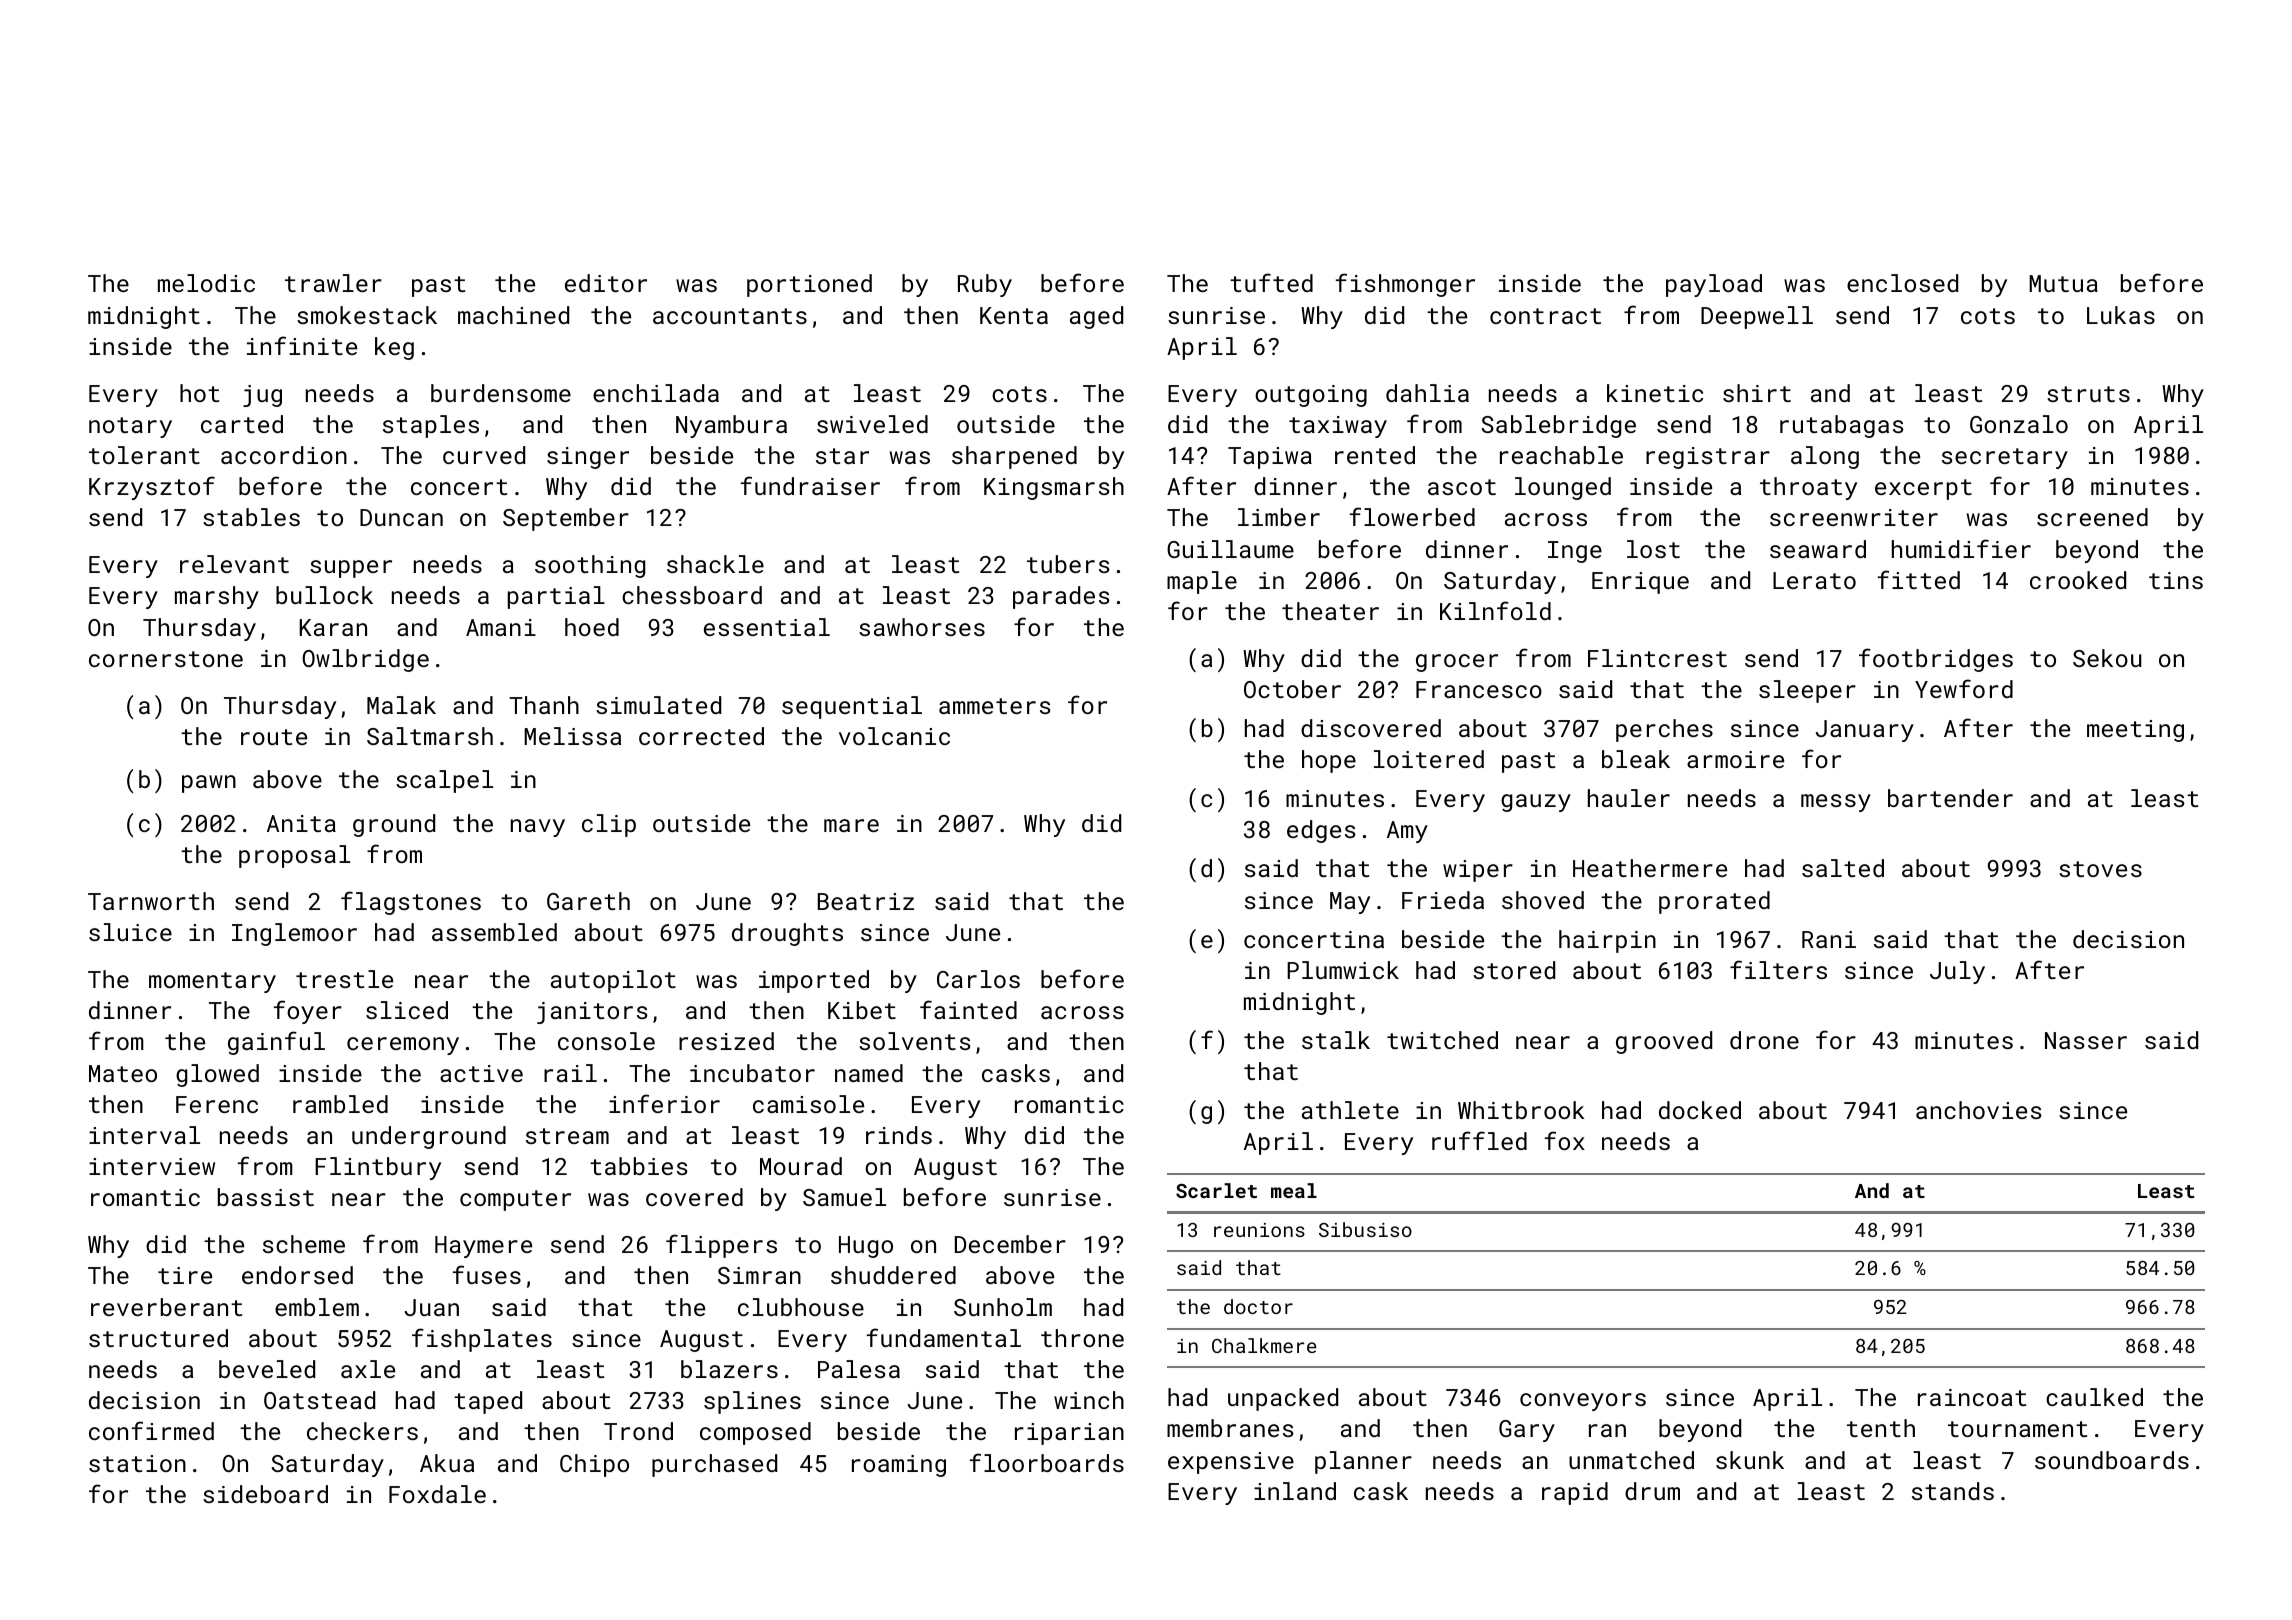 This screenshot has height=1620, width=2292. What do you see at coordinates (1953, 1491) in the screenshot?
I see `stands` at bounding box center [1953, 1491].
